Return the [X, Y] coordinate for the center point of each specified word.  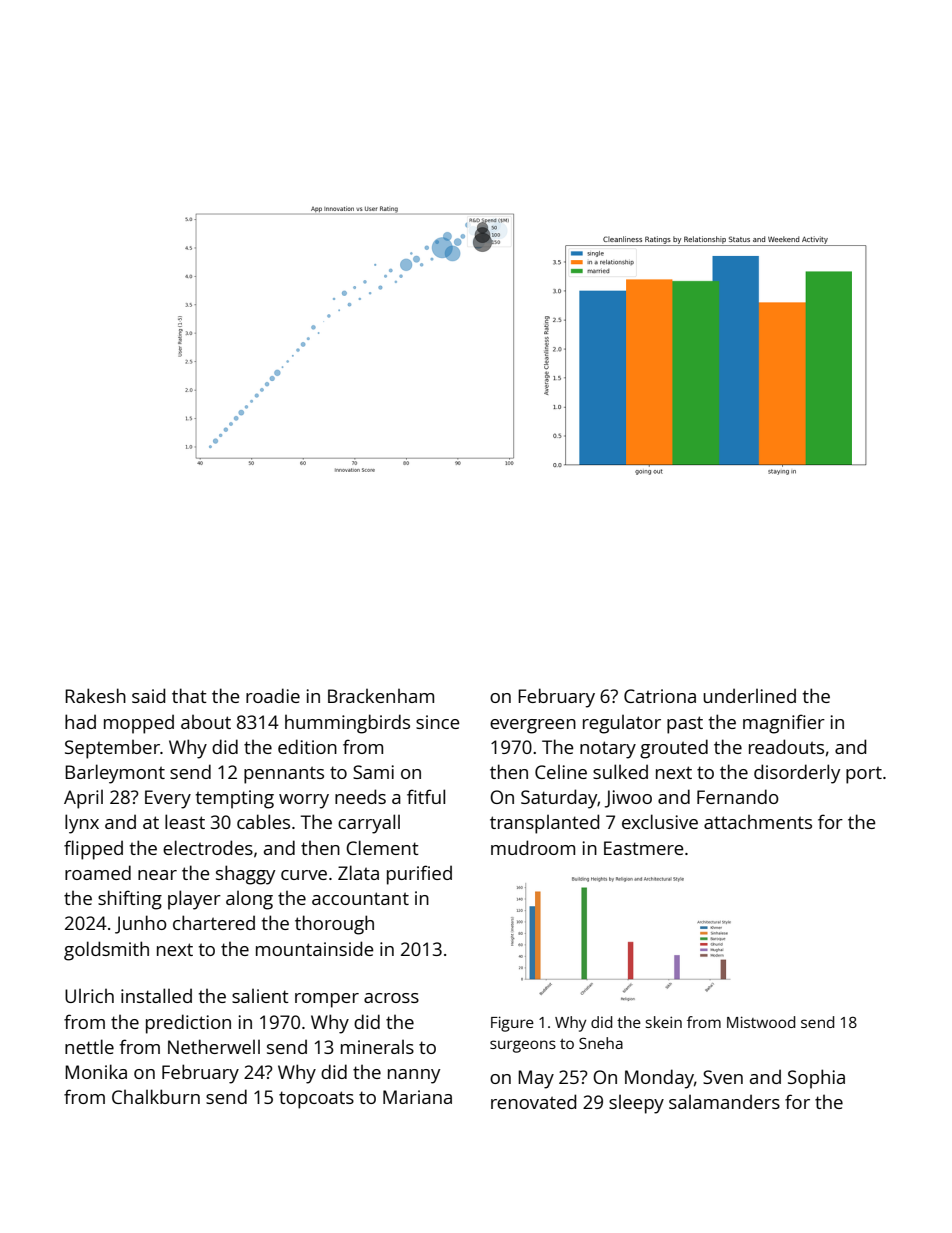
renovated [533, 1101]
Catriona [660, 696]
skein [663, 1022]
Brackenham [381, 696]
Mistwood [761, 1022]
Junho [141, 924]
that [189, 695]
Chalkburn [156, 1096]
